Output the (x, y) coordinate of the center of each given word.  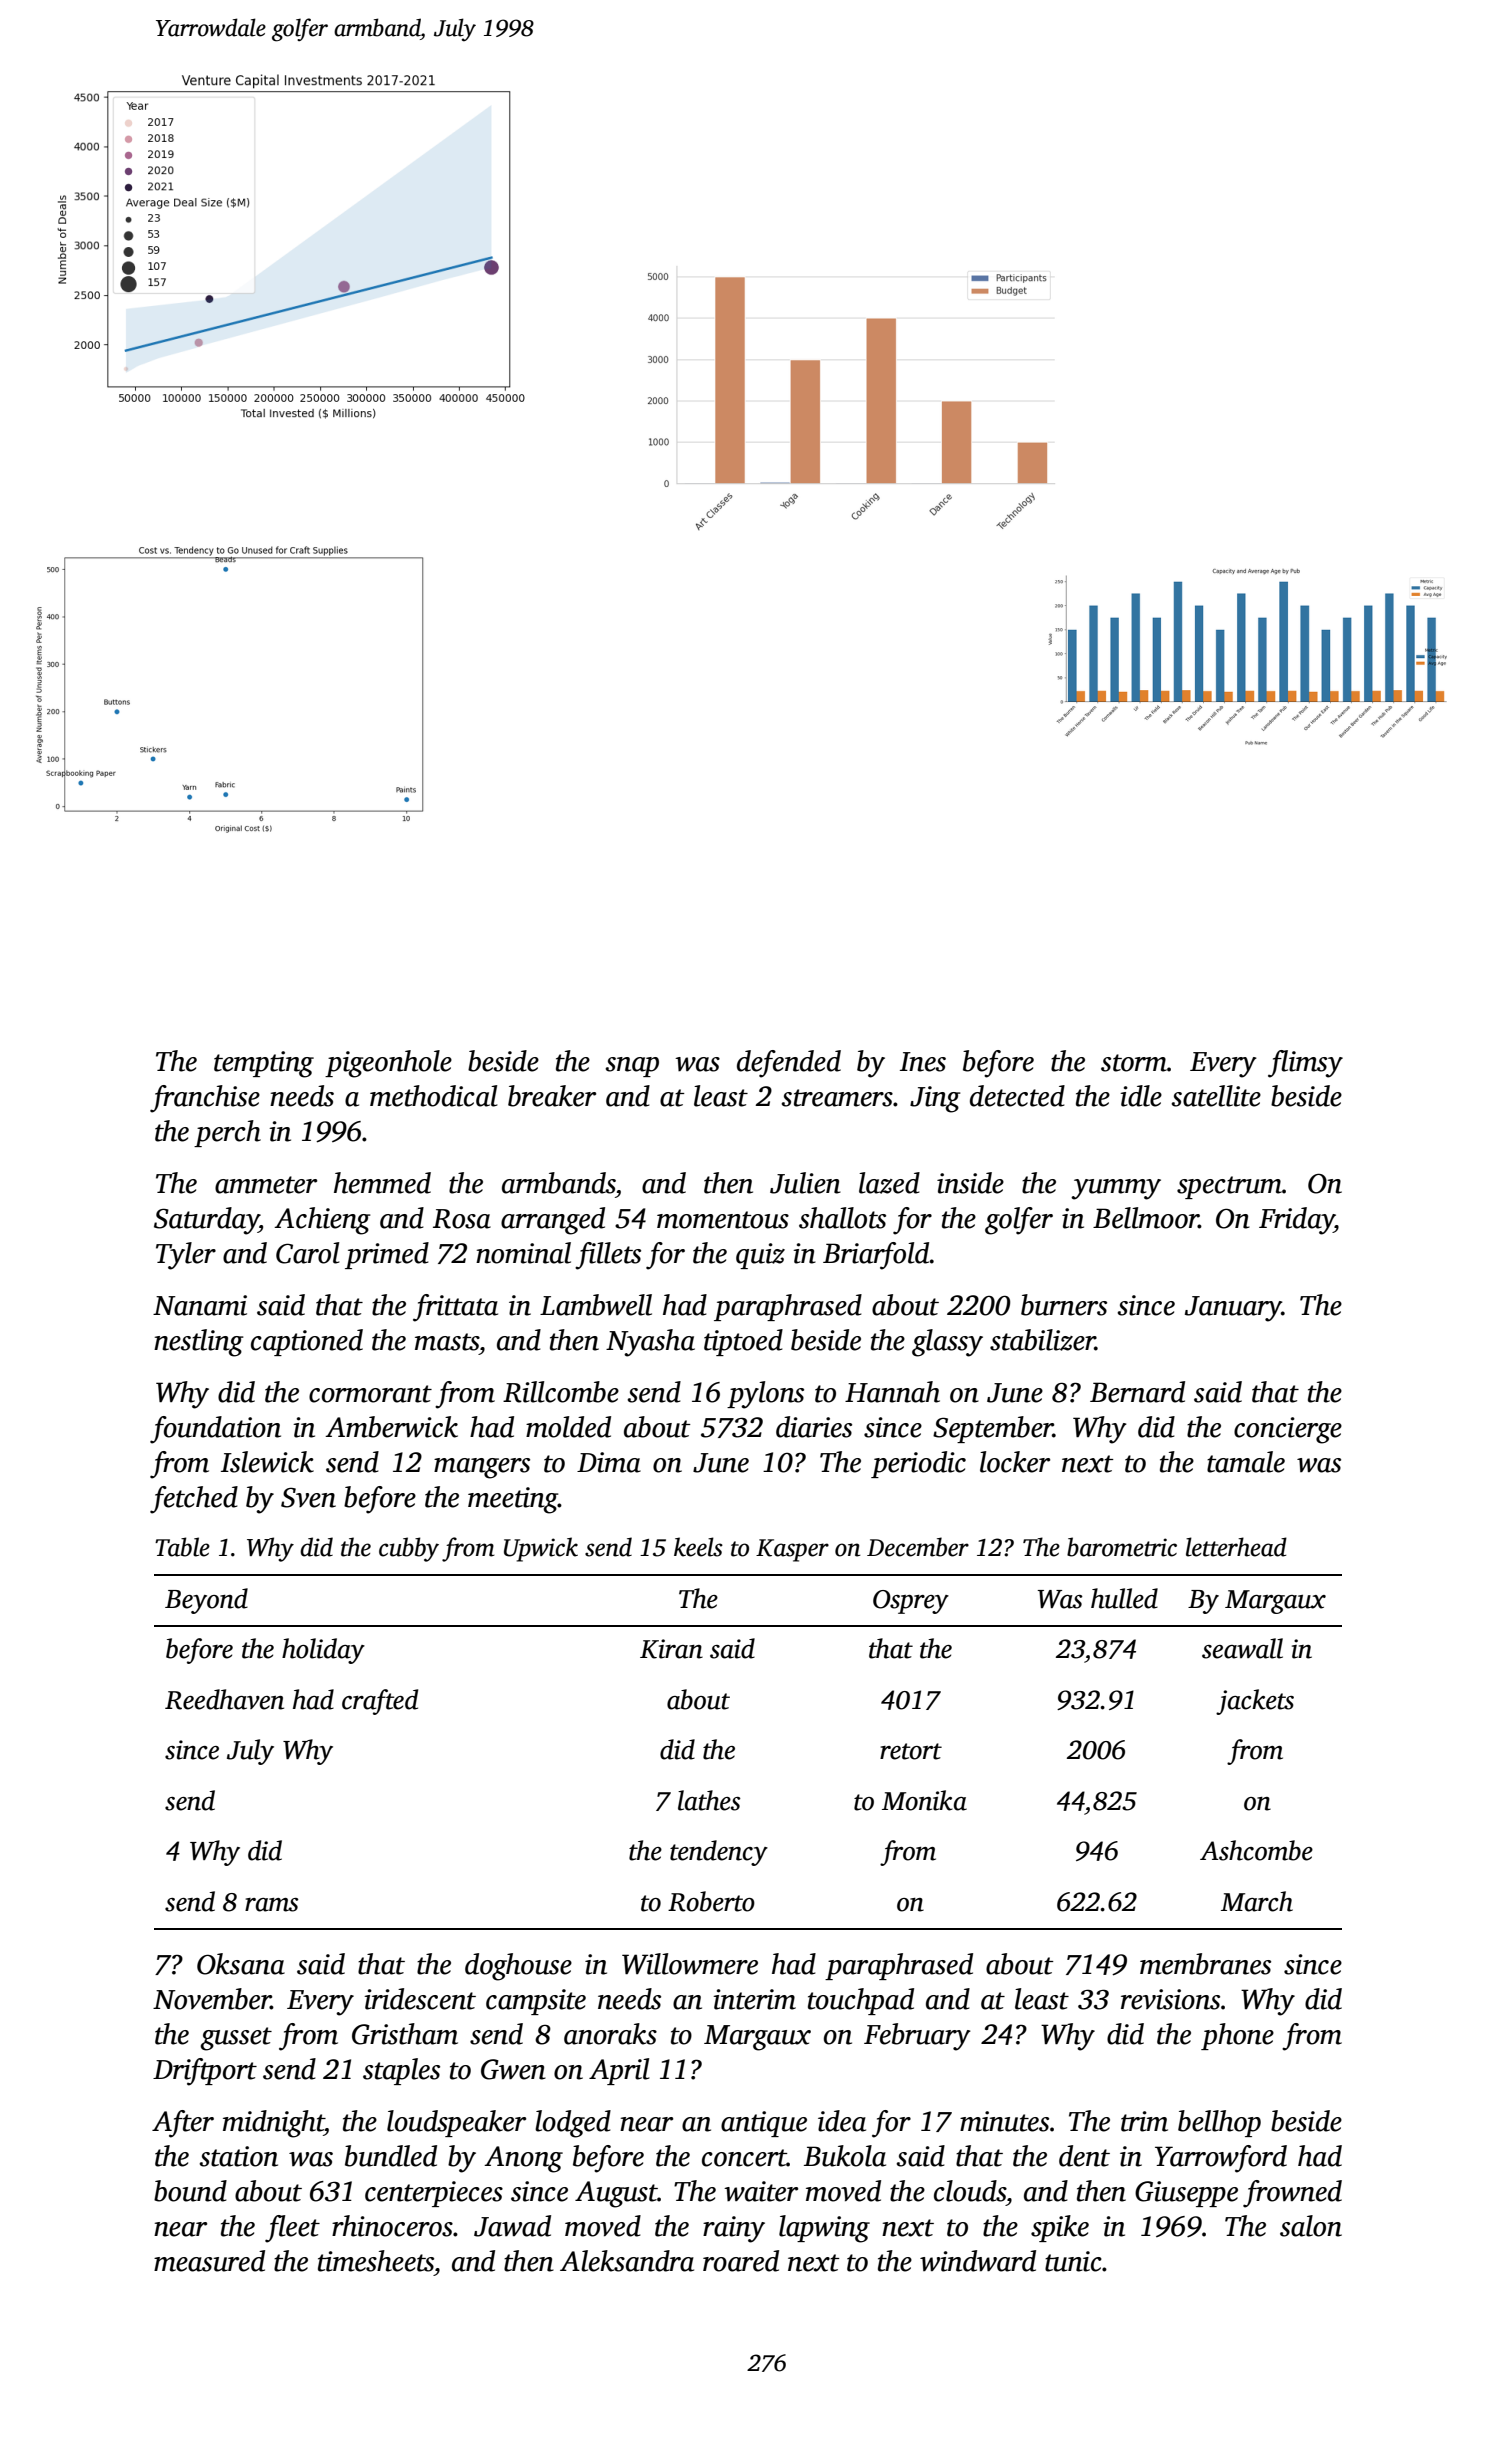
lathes (709, 1800)
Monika (924, 1800)
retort (911, 1751)
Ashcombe (1256, 1850)
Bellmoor (1146, 1218)
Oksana (241, 1964)
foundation (215, 1430)
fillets (608, 1256)
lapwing (824, 2229)
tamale (1246, 1462)
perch (227, 1133)
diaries (814, 1427)
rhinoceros (392, 2226)
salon (1311, 2226)
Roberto (711, 1901)
